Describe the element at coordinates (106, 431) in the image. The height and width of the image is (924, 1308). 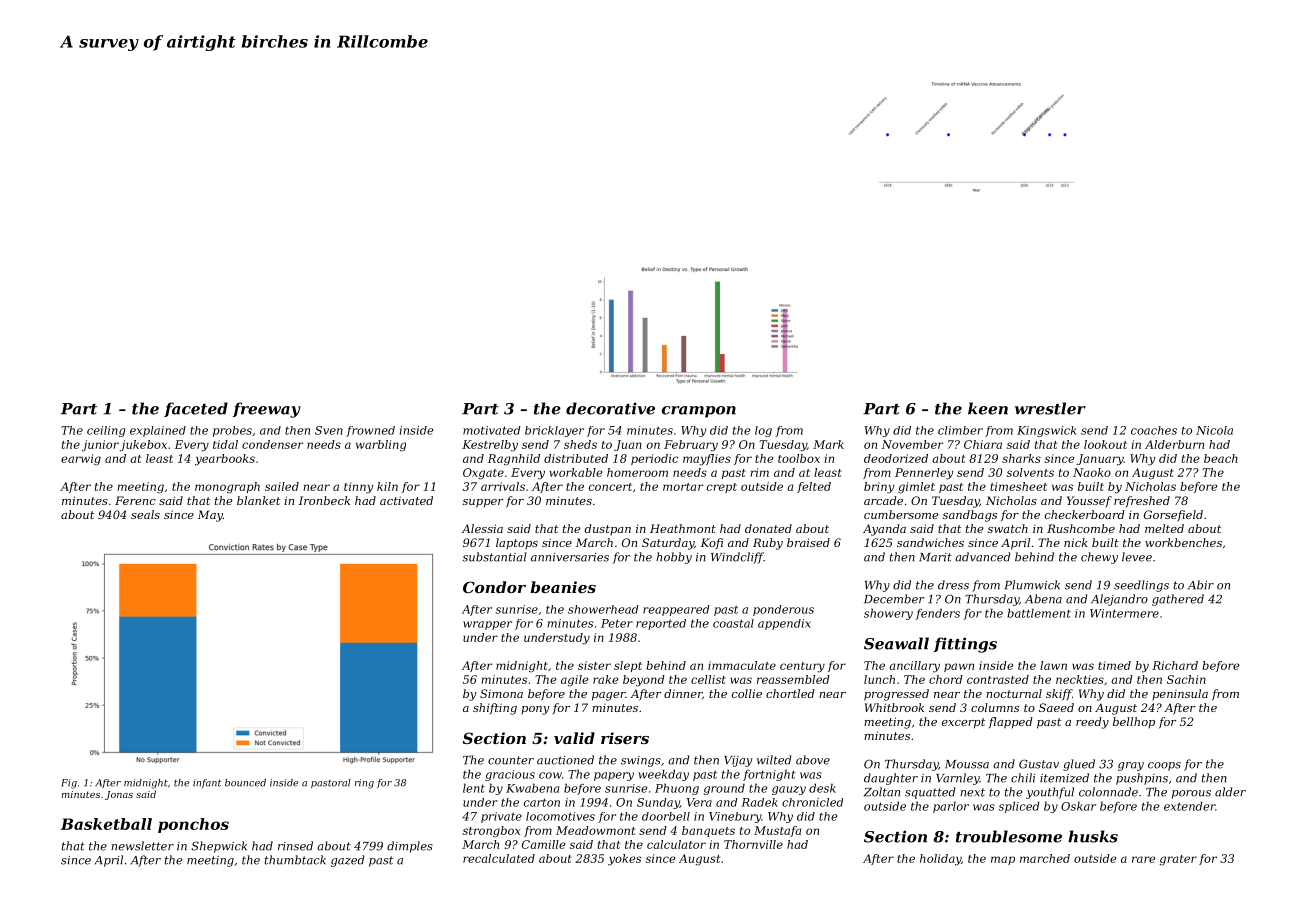
I see `ceiling` at that location.
